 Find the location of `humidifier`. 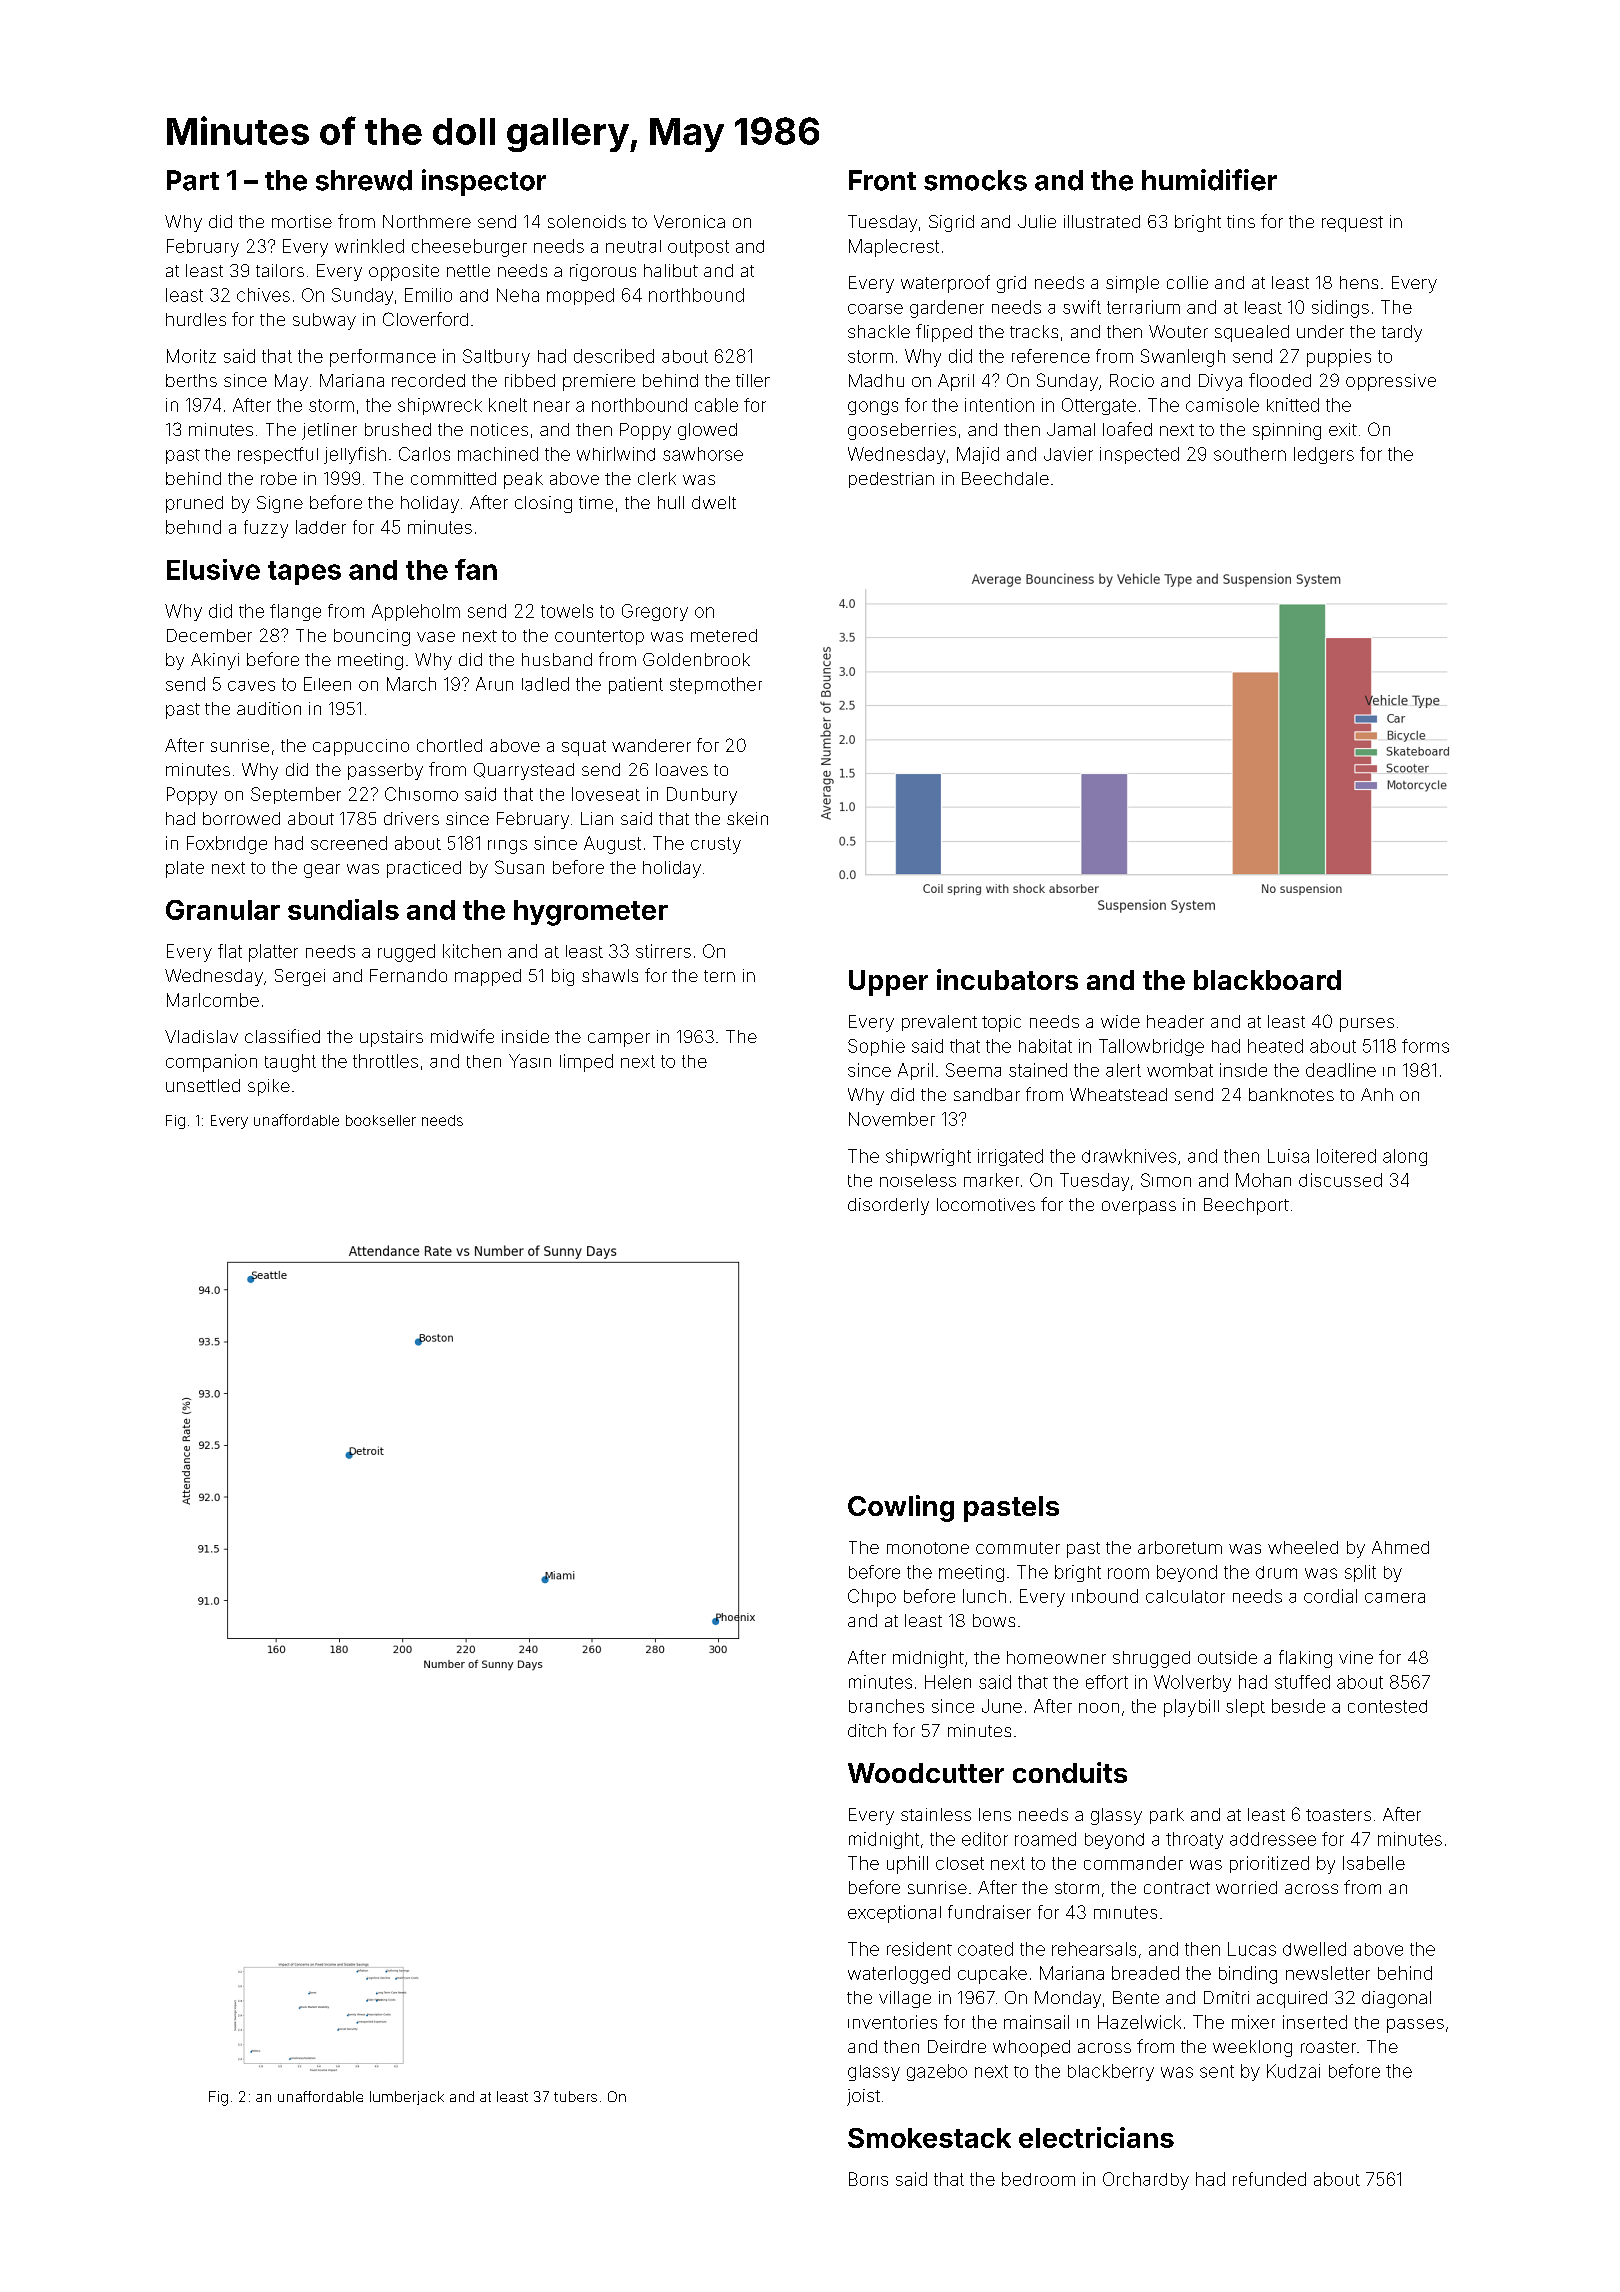

humidifier is located at coordinates (1209, 180).
